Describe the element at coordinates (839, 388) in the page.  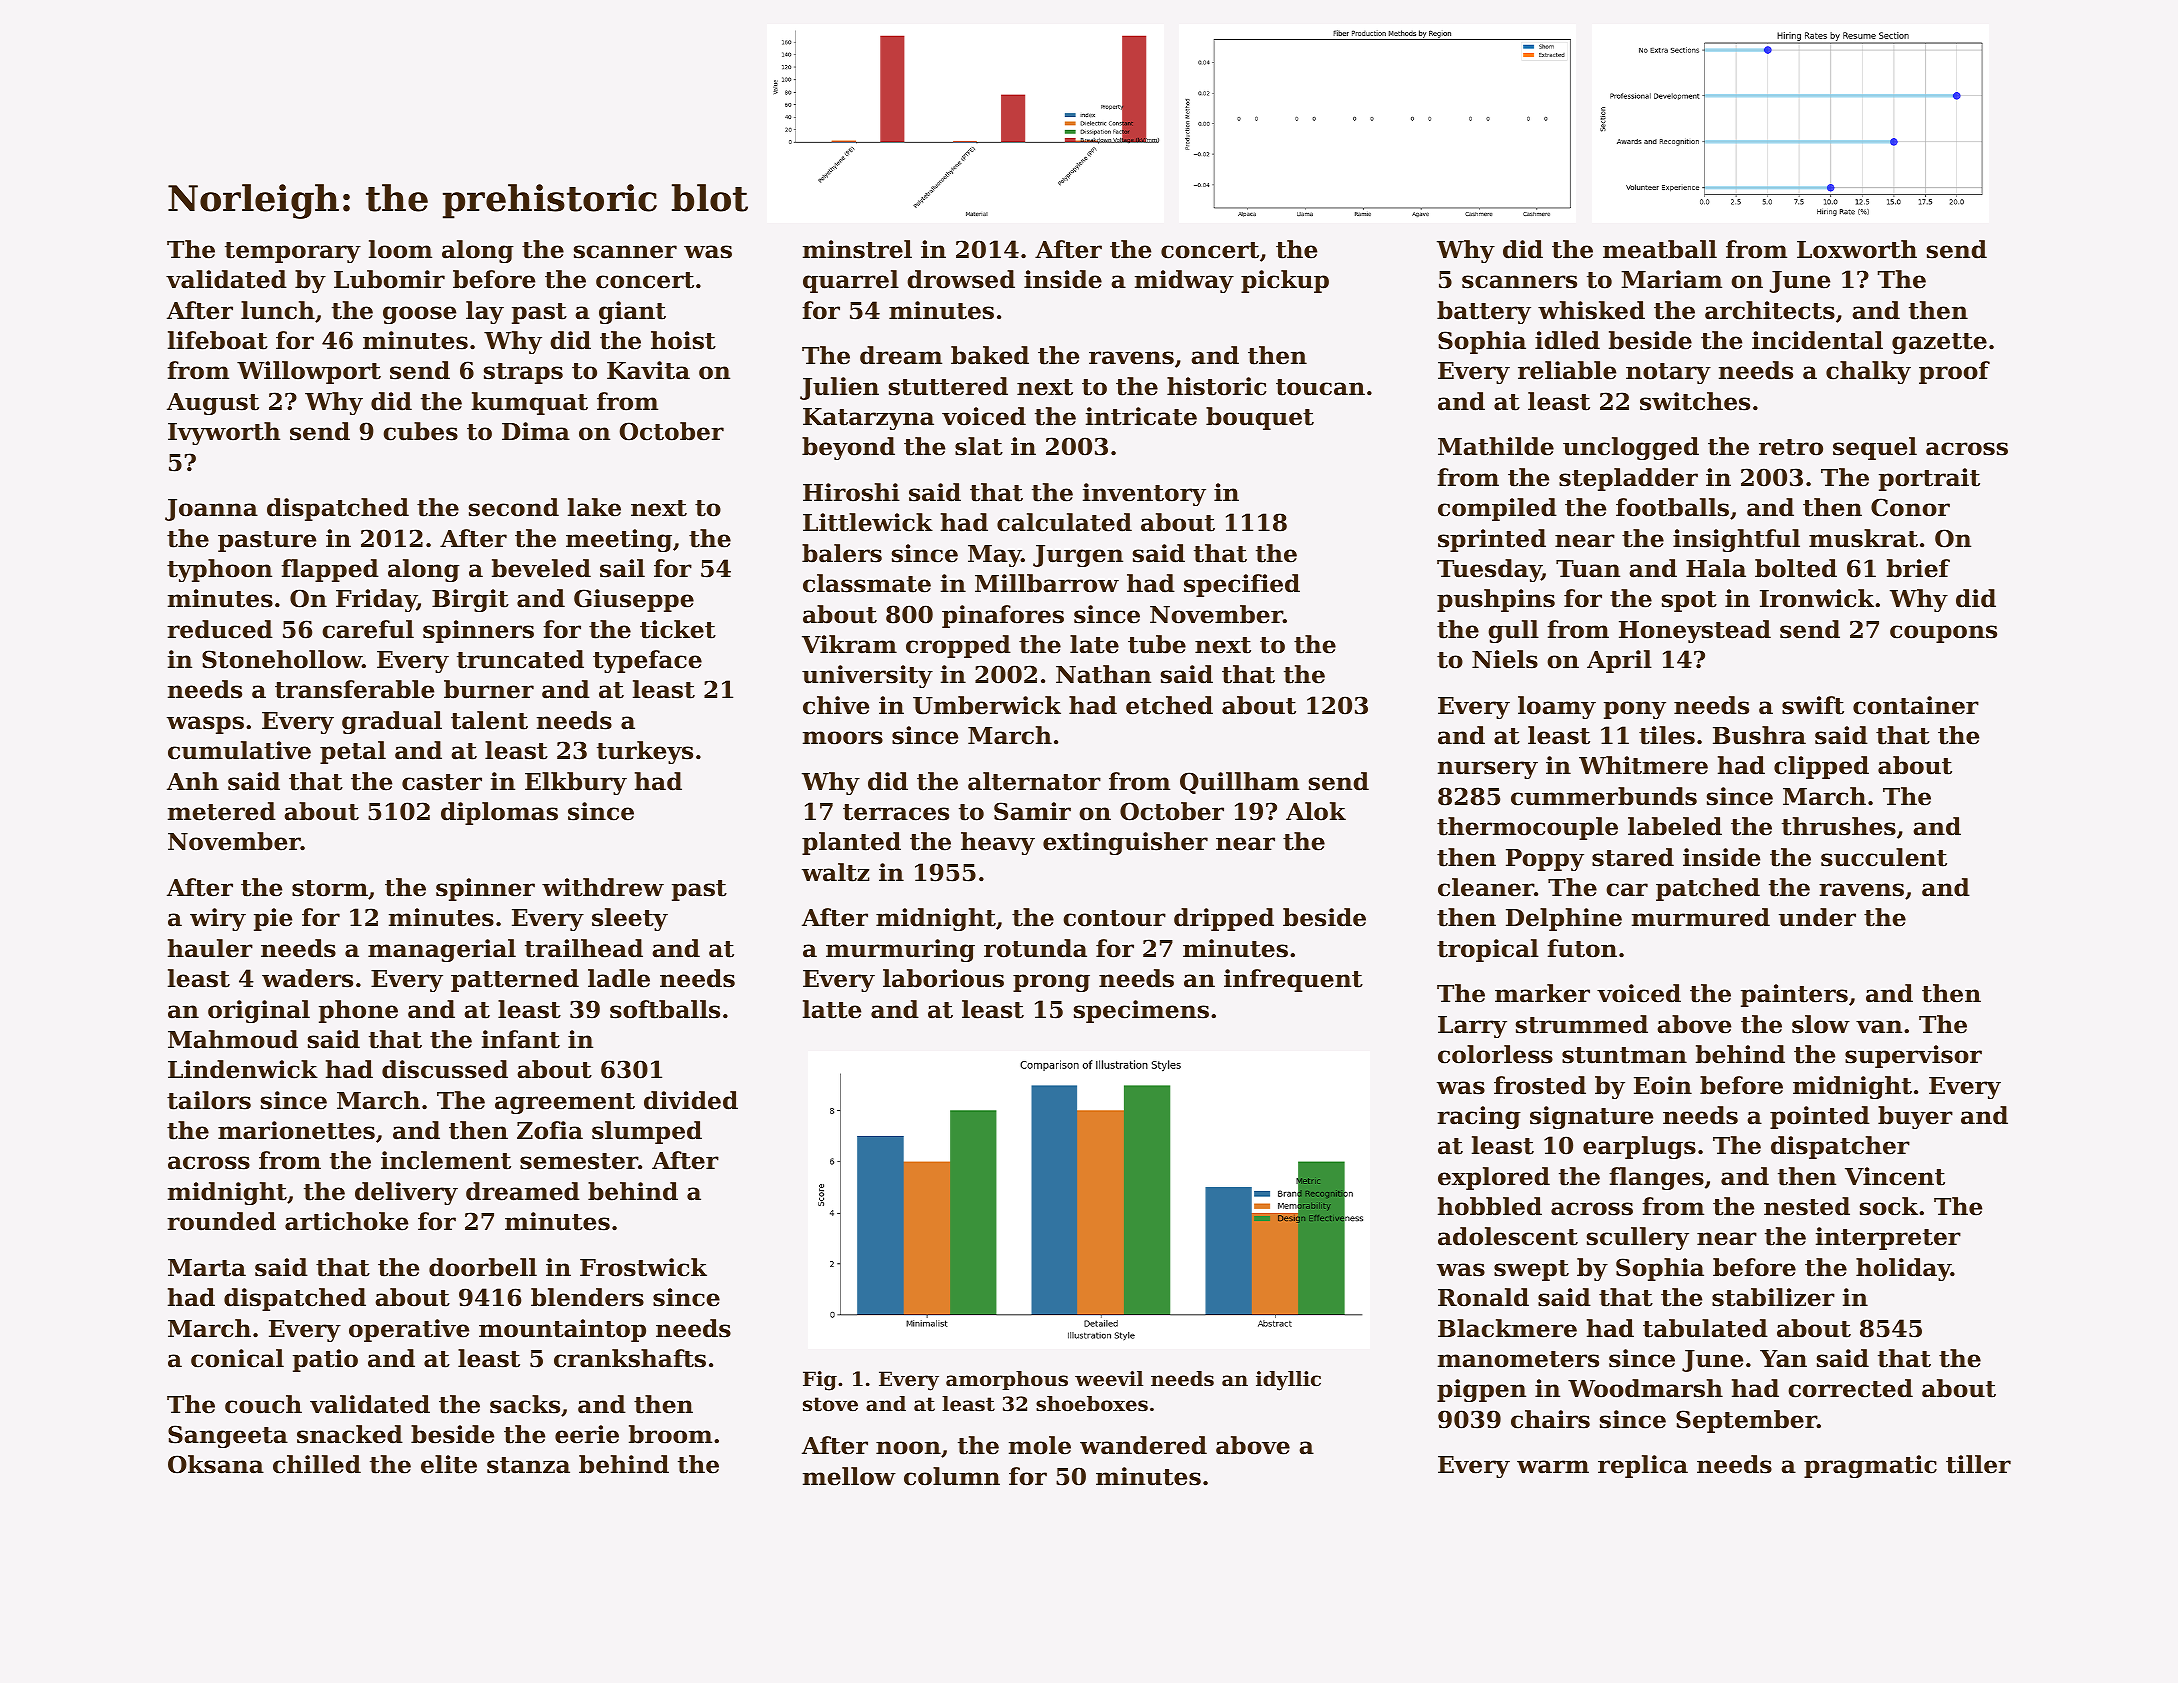
I see `Julien` at that location.
